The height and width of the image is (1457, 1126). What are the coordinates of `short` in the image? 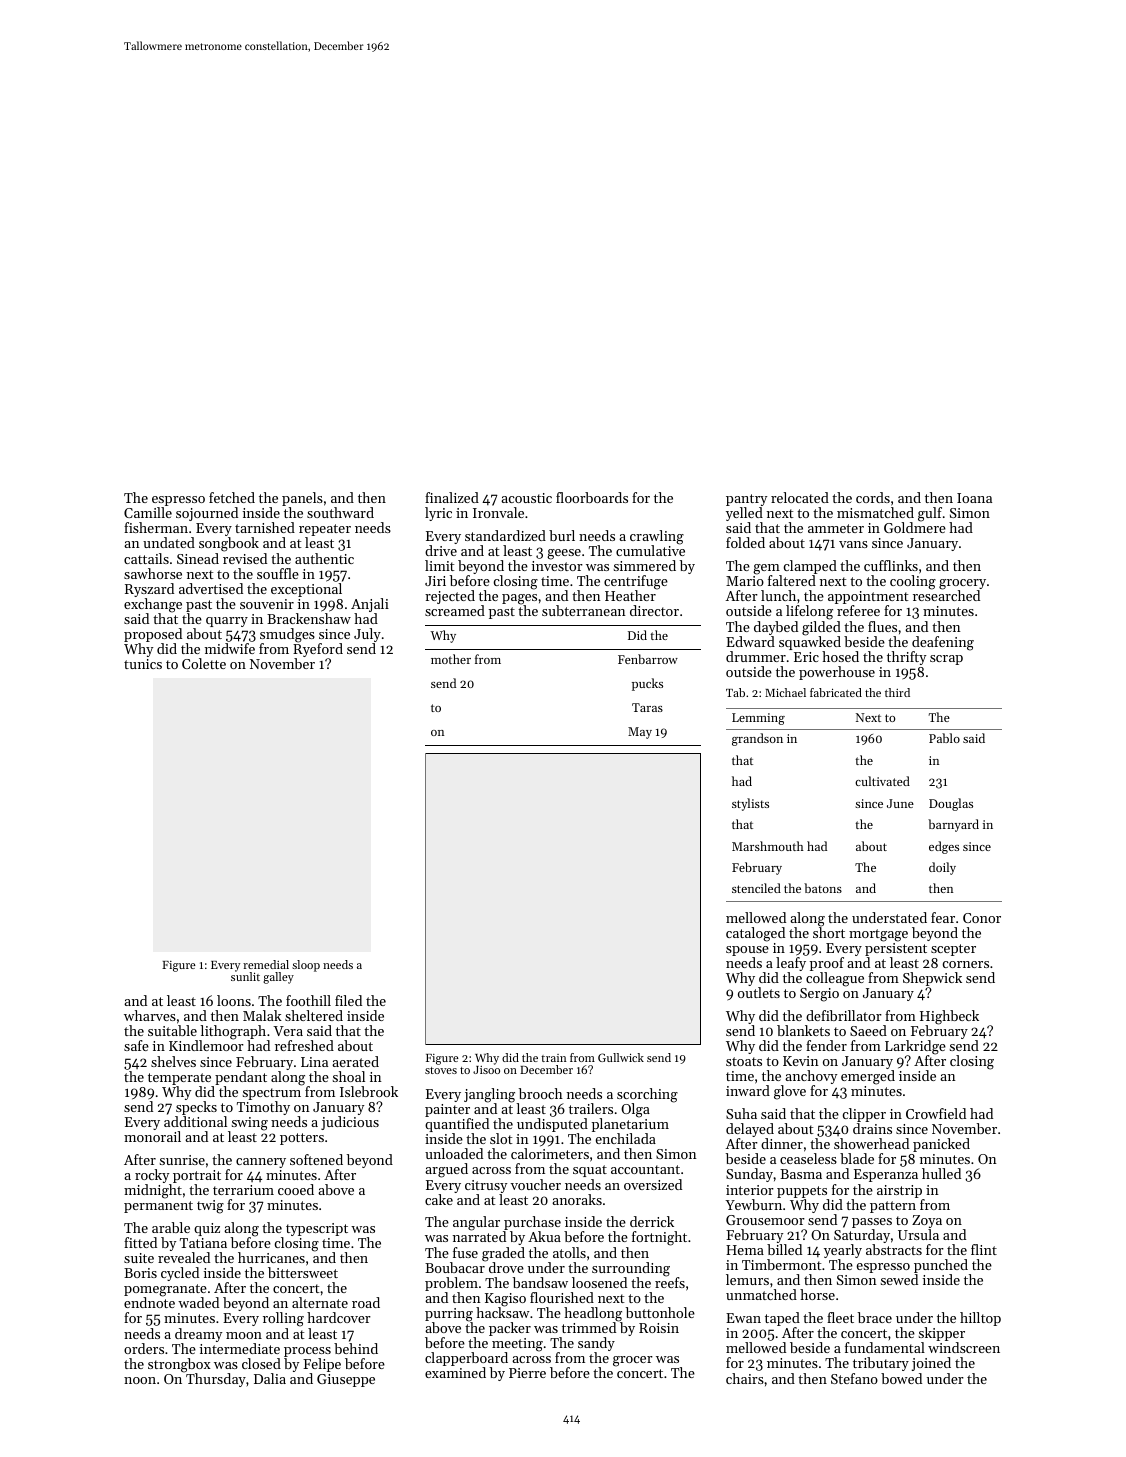 It's located at (829, 932).
